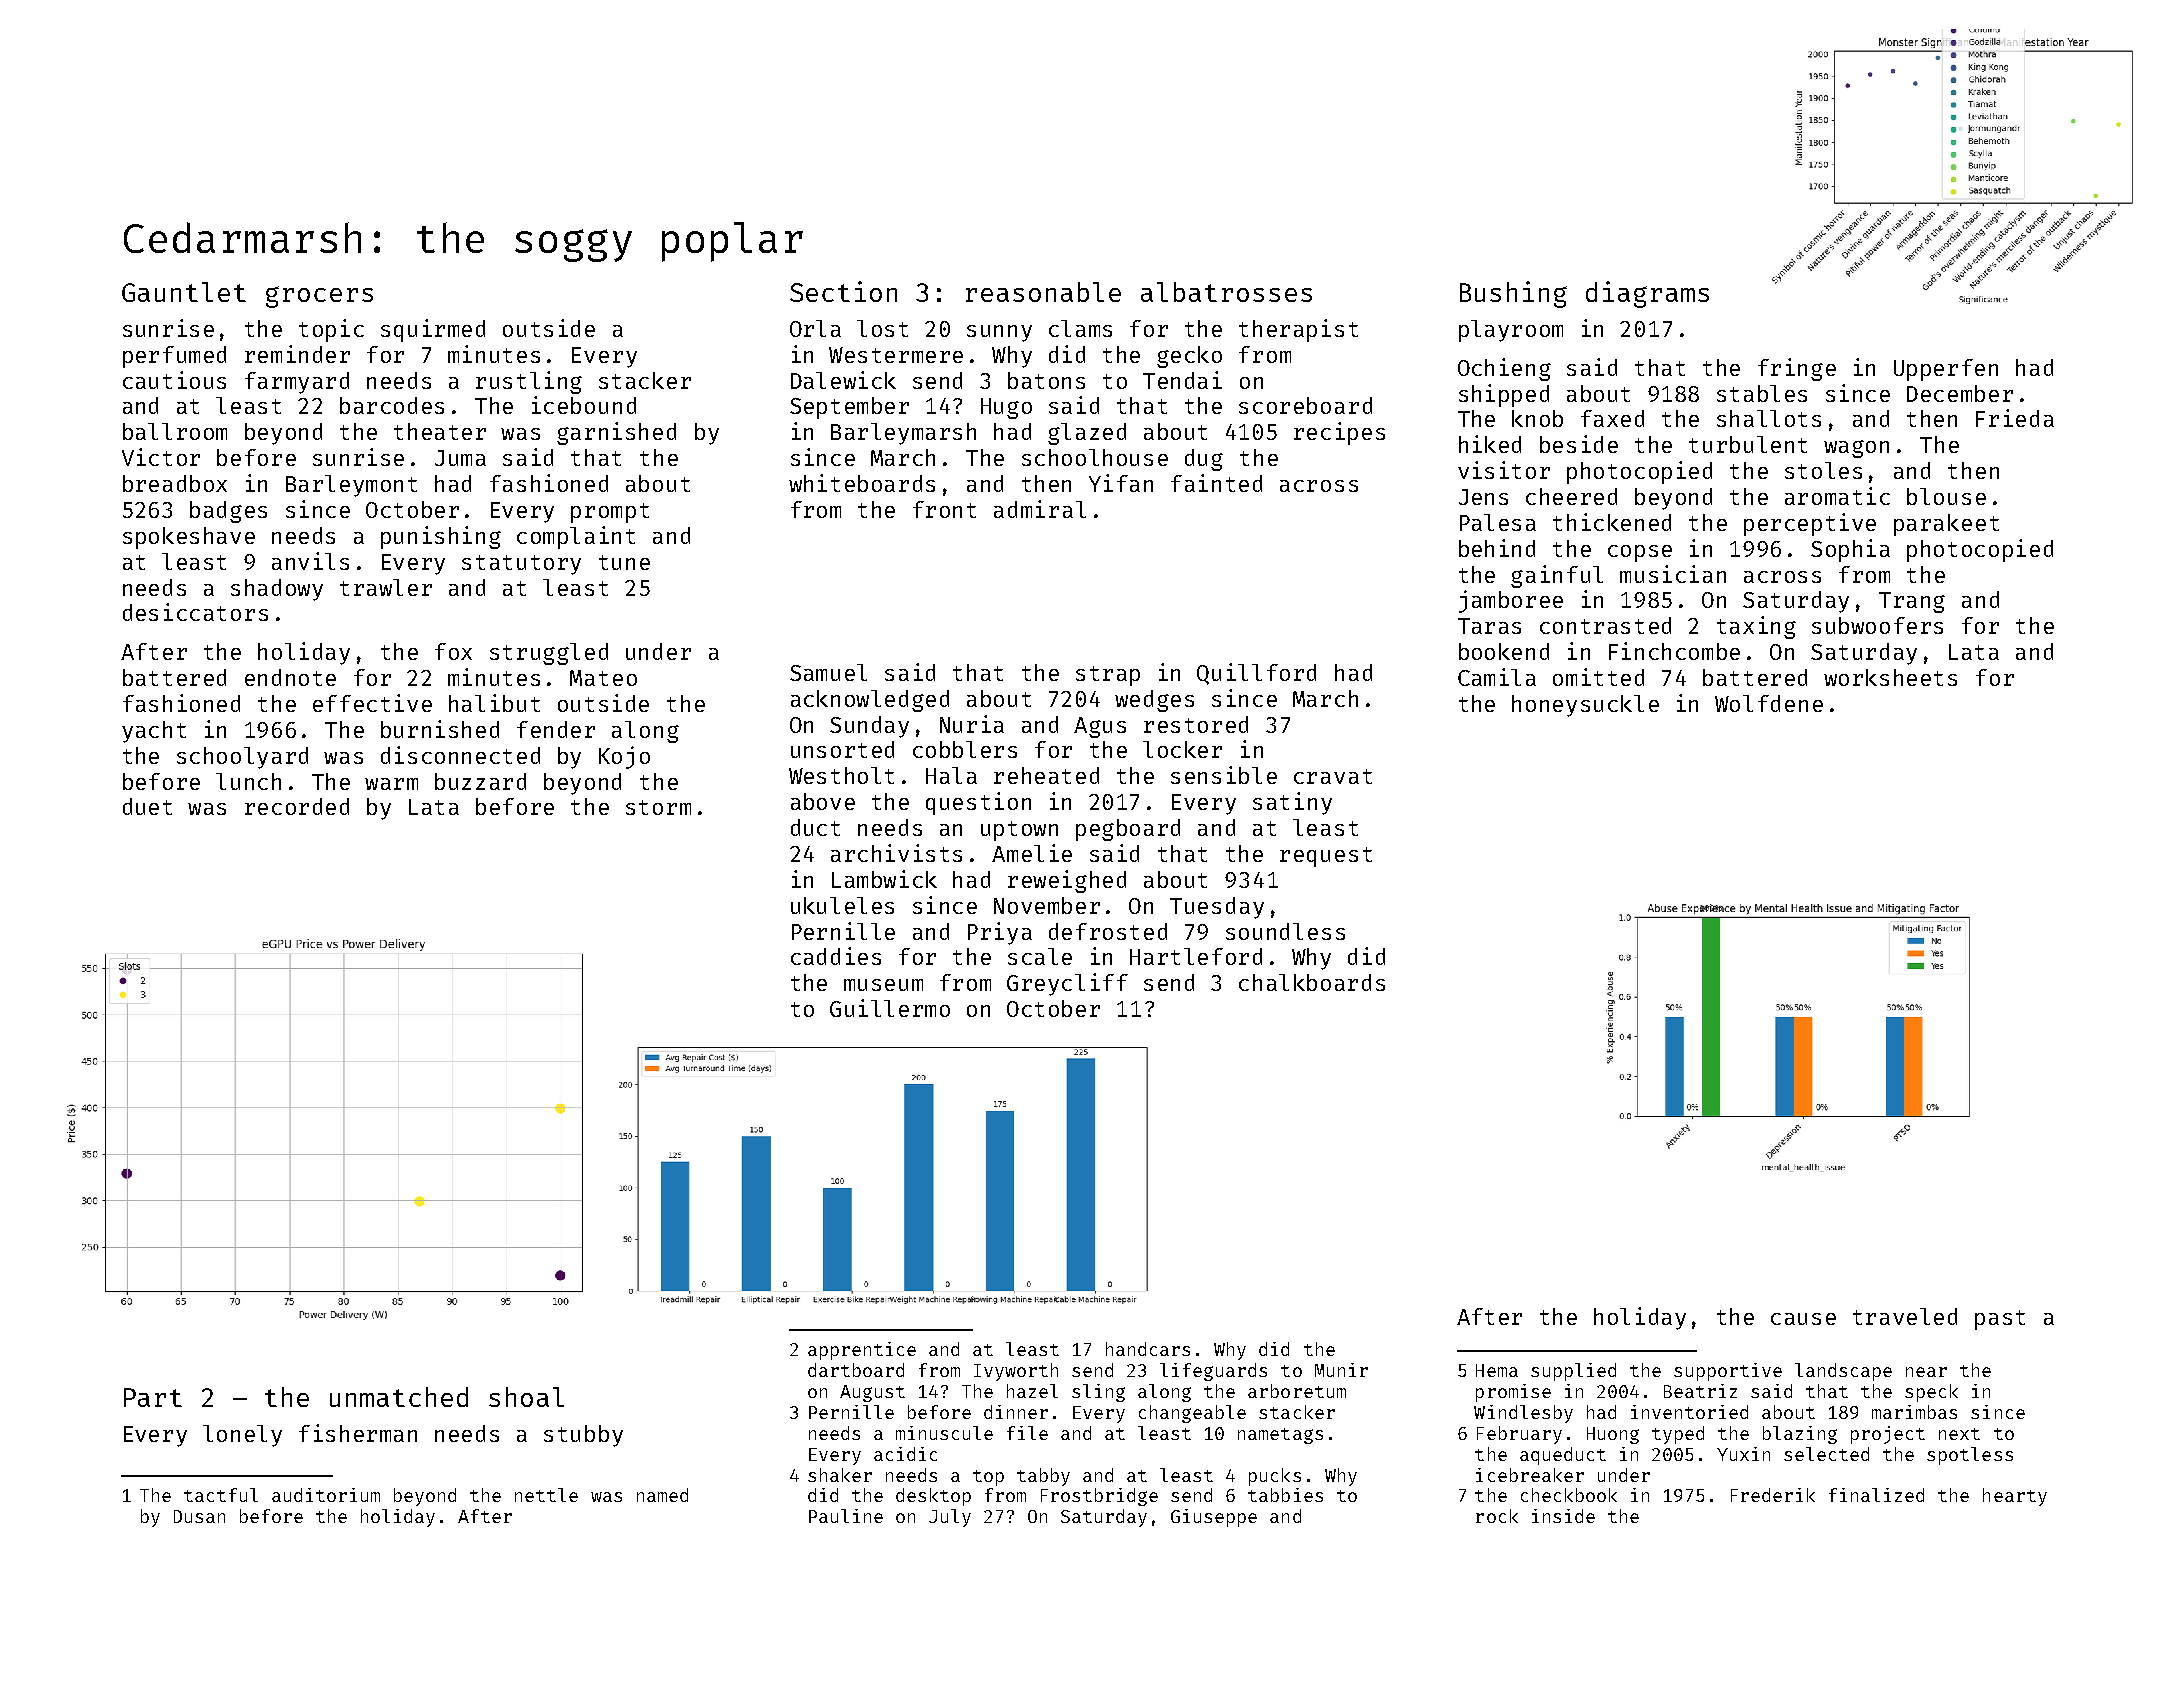 The width and height of the screenshot is (2178, 1683). Describe the element at coordinates (2015, 1497) in the screenshot. I see `hearty` at that location.
